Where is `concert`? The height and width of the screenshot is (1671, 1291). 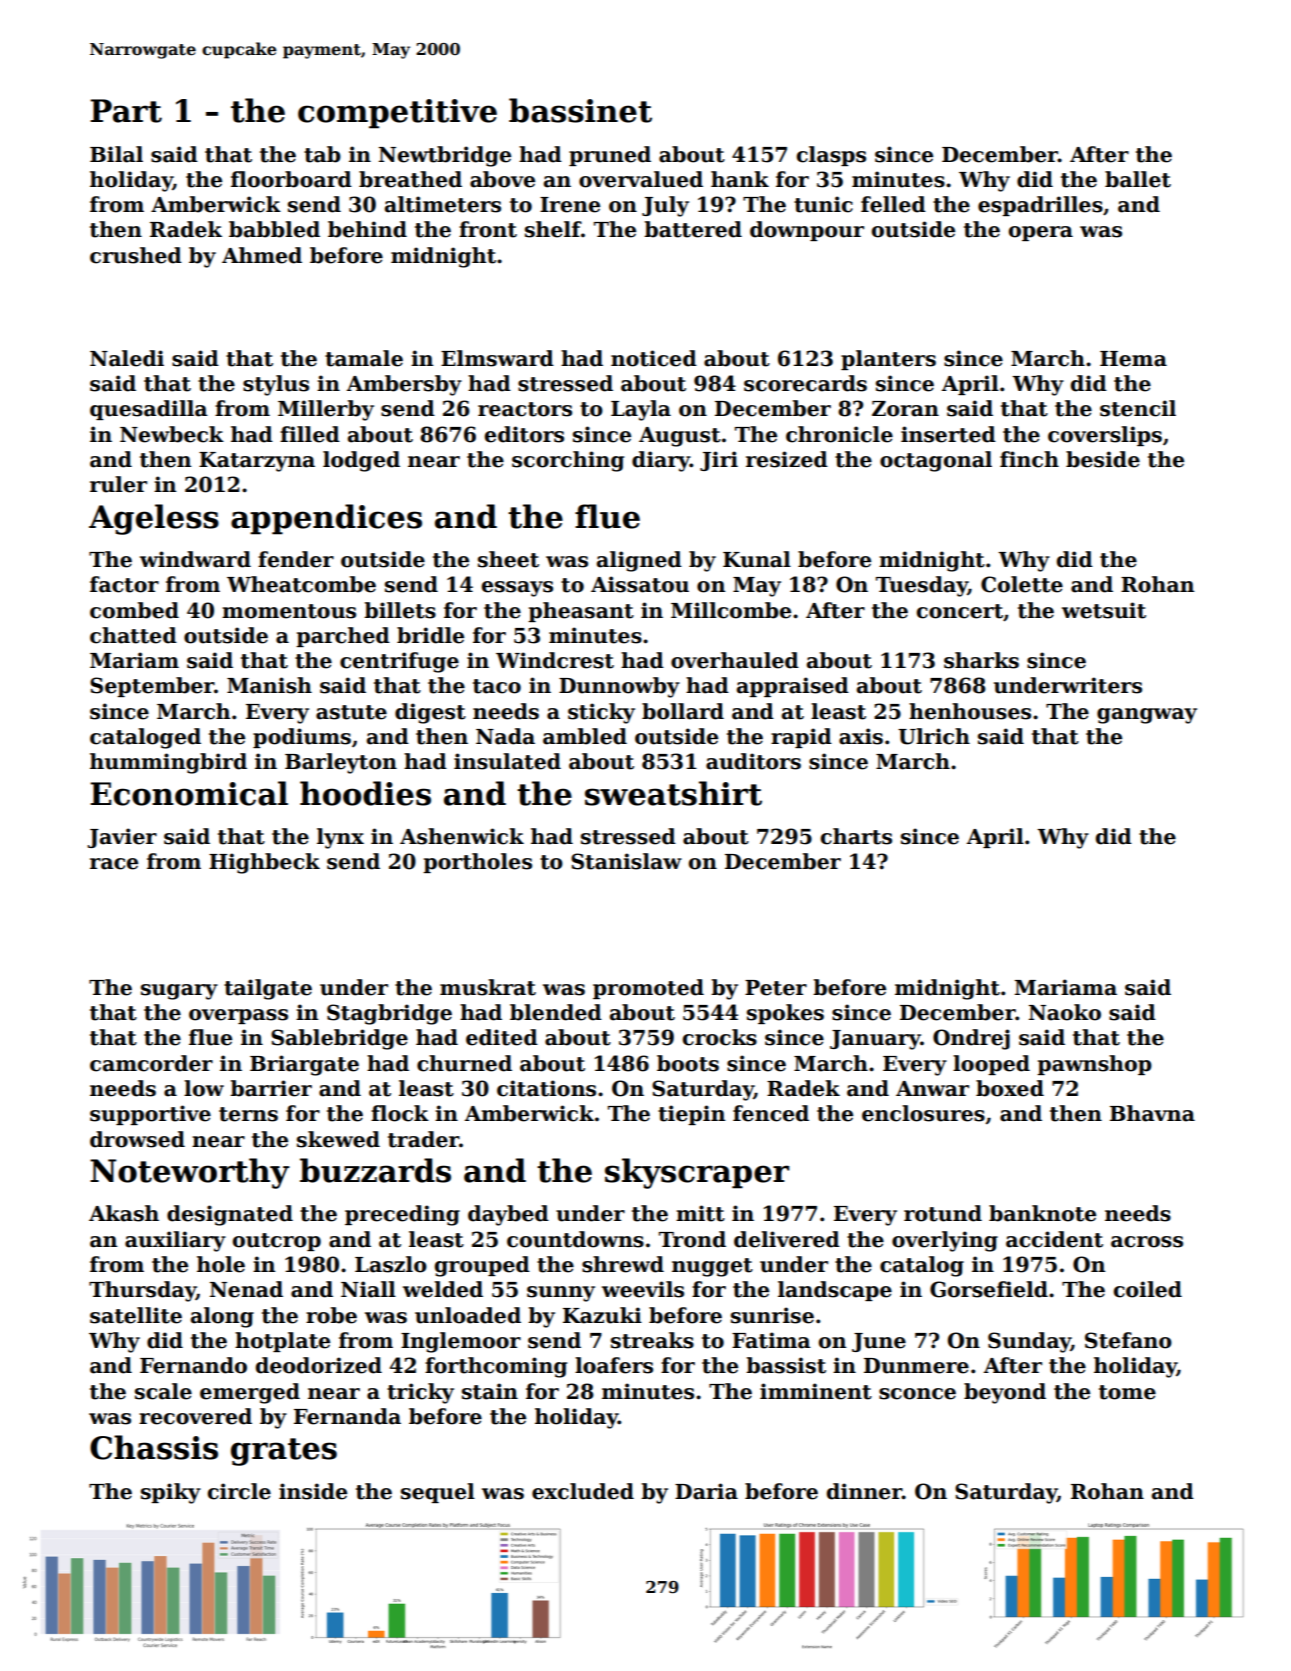 concert is located at coordinates (960, 611).
